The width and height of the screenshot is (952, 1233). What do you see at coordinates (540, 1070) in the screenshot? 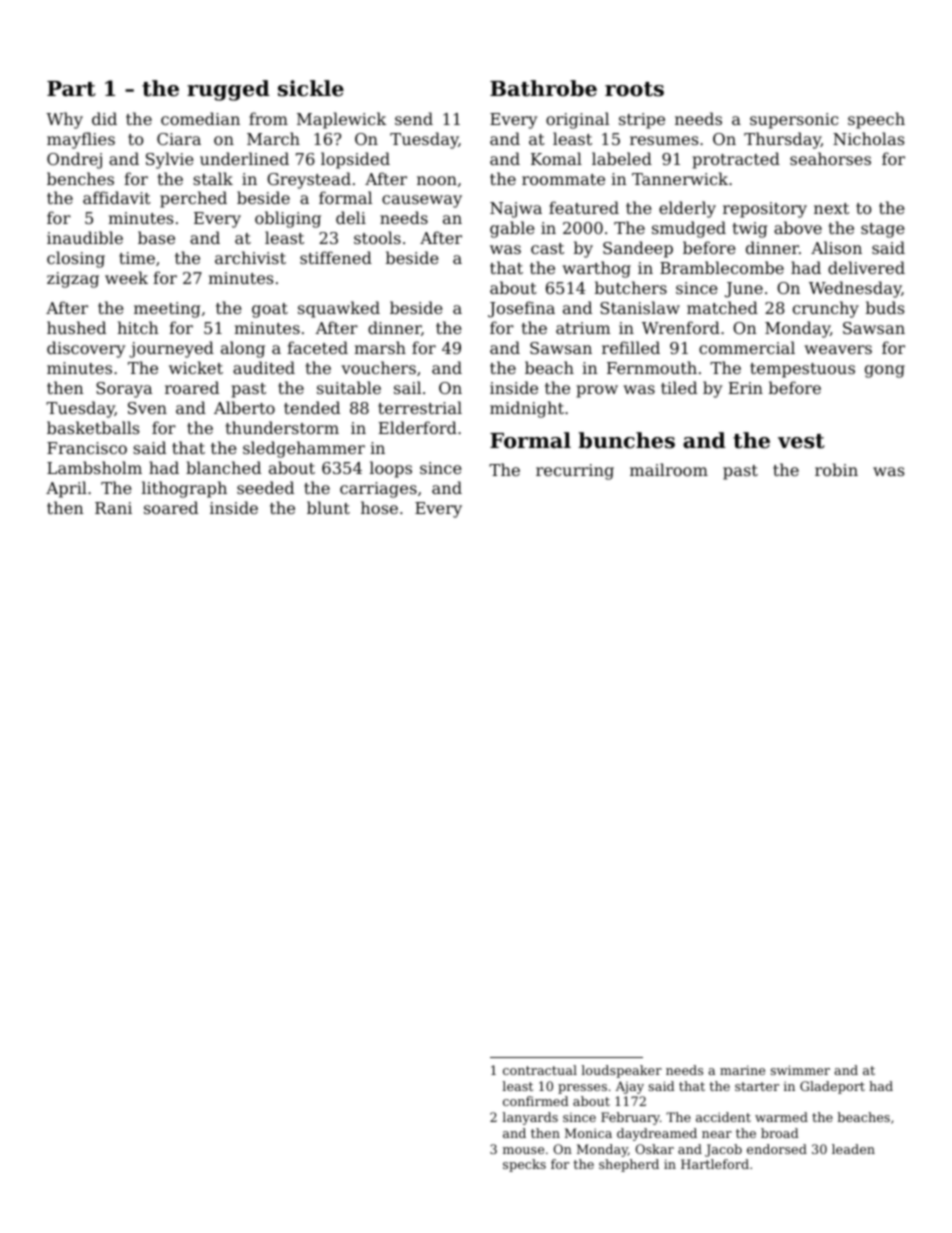
I see `contractual` at bounding box center [540, 1070].
